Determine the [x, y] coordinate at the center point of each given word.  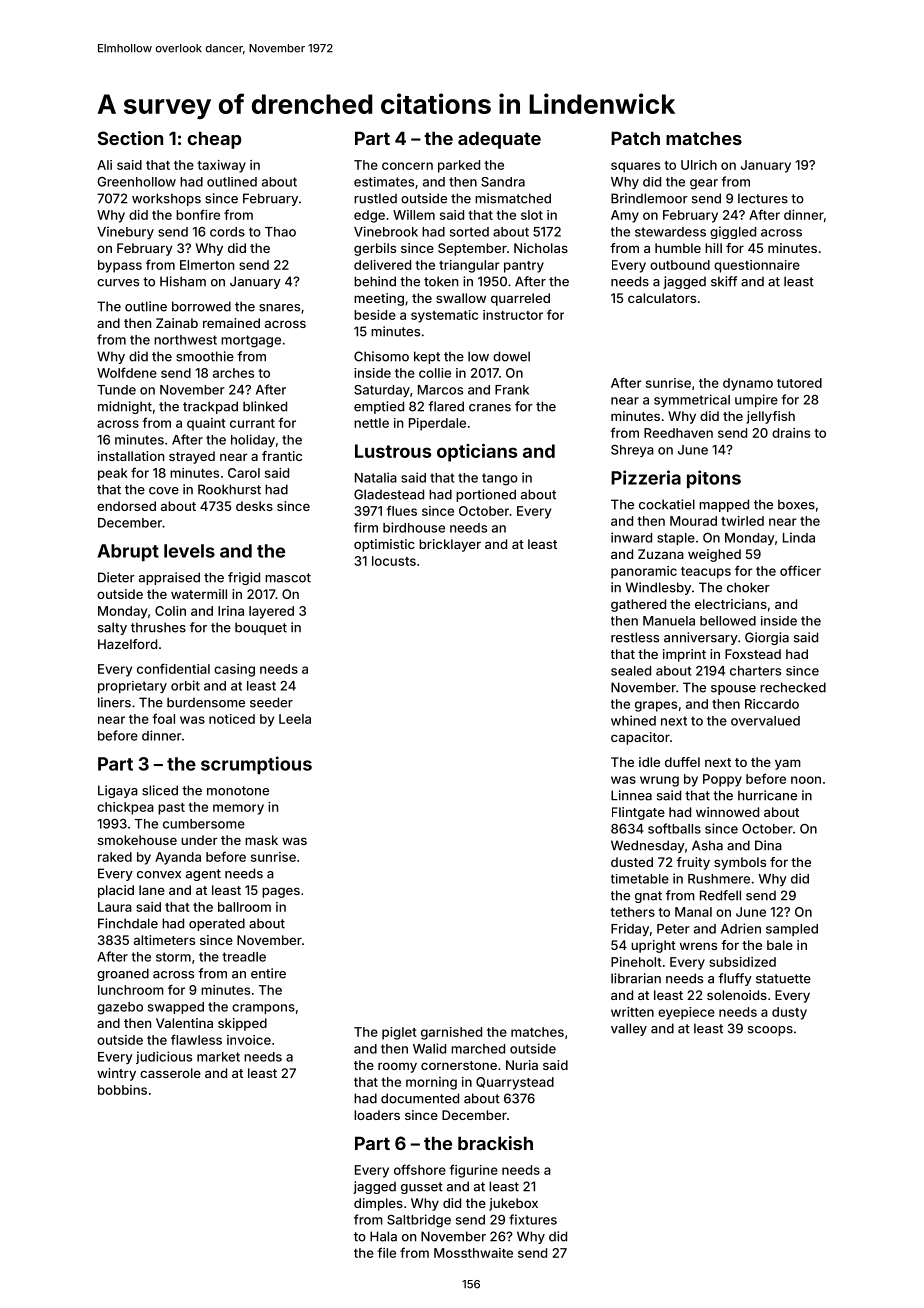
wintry [116, 1074]
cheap [214, 140]
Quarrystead [515, 1083]
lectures [763, 198]
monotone [238, 791]
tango [500, 479]
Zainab [177, 323]
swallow [461, 298]
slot [532, 215]
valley [629, 1029]
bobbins [122, 1090]
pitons [714, 479]
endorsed [126, 506]
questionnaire [757, 266]
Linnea [631, 795]
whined [633, 720]
